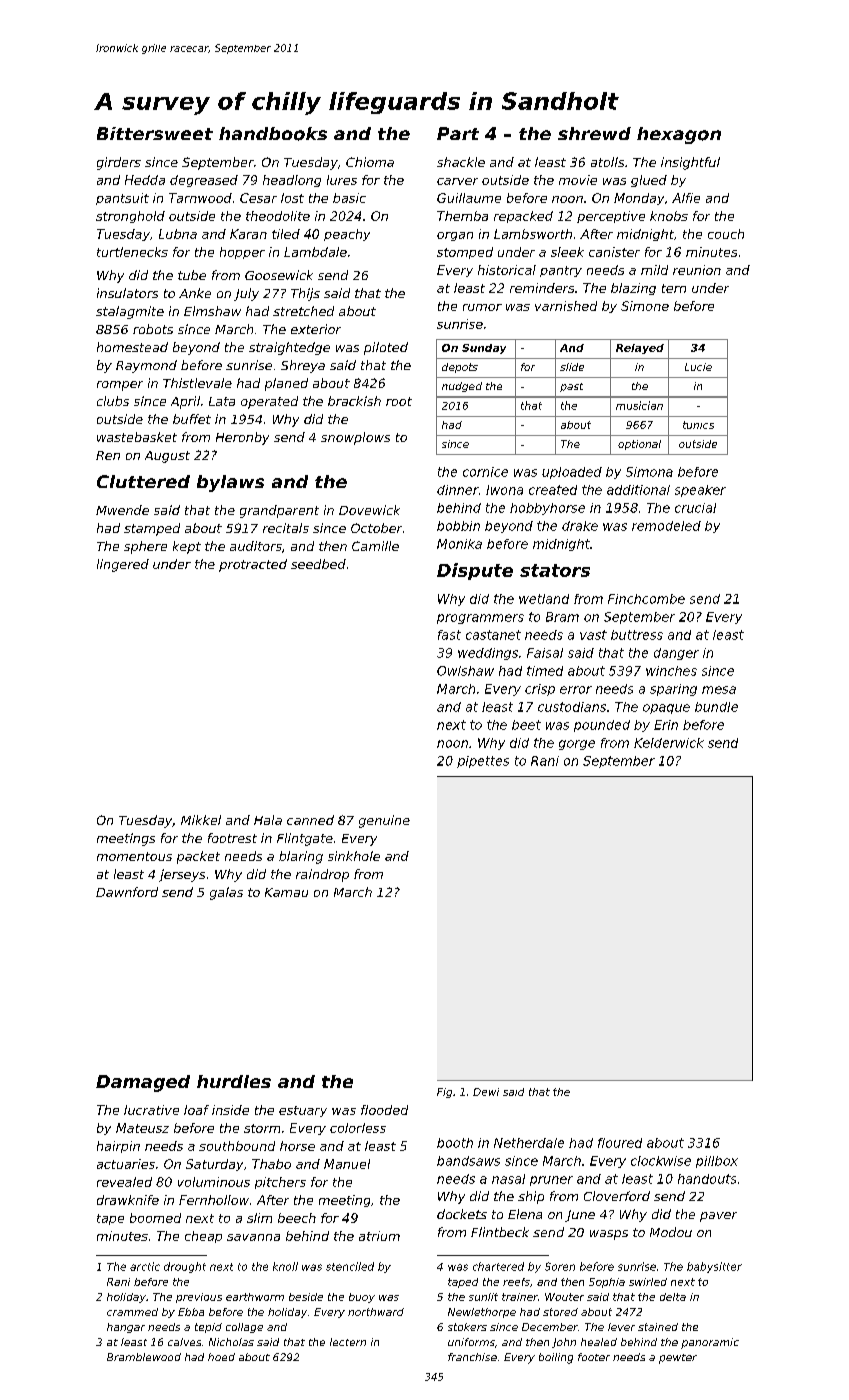 The image size is (849, 1400). I want to click on Owlshaw, so click(465, 671).
